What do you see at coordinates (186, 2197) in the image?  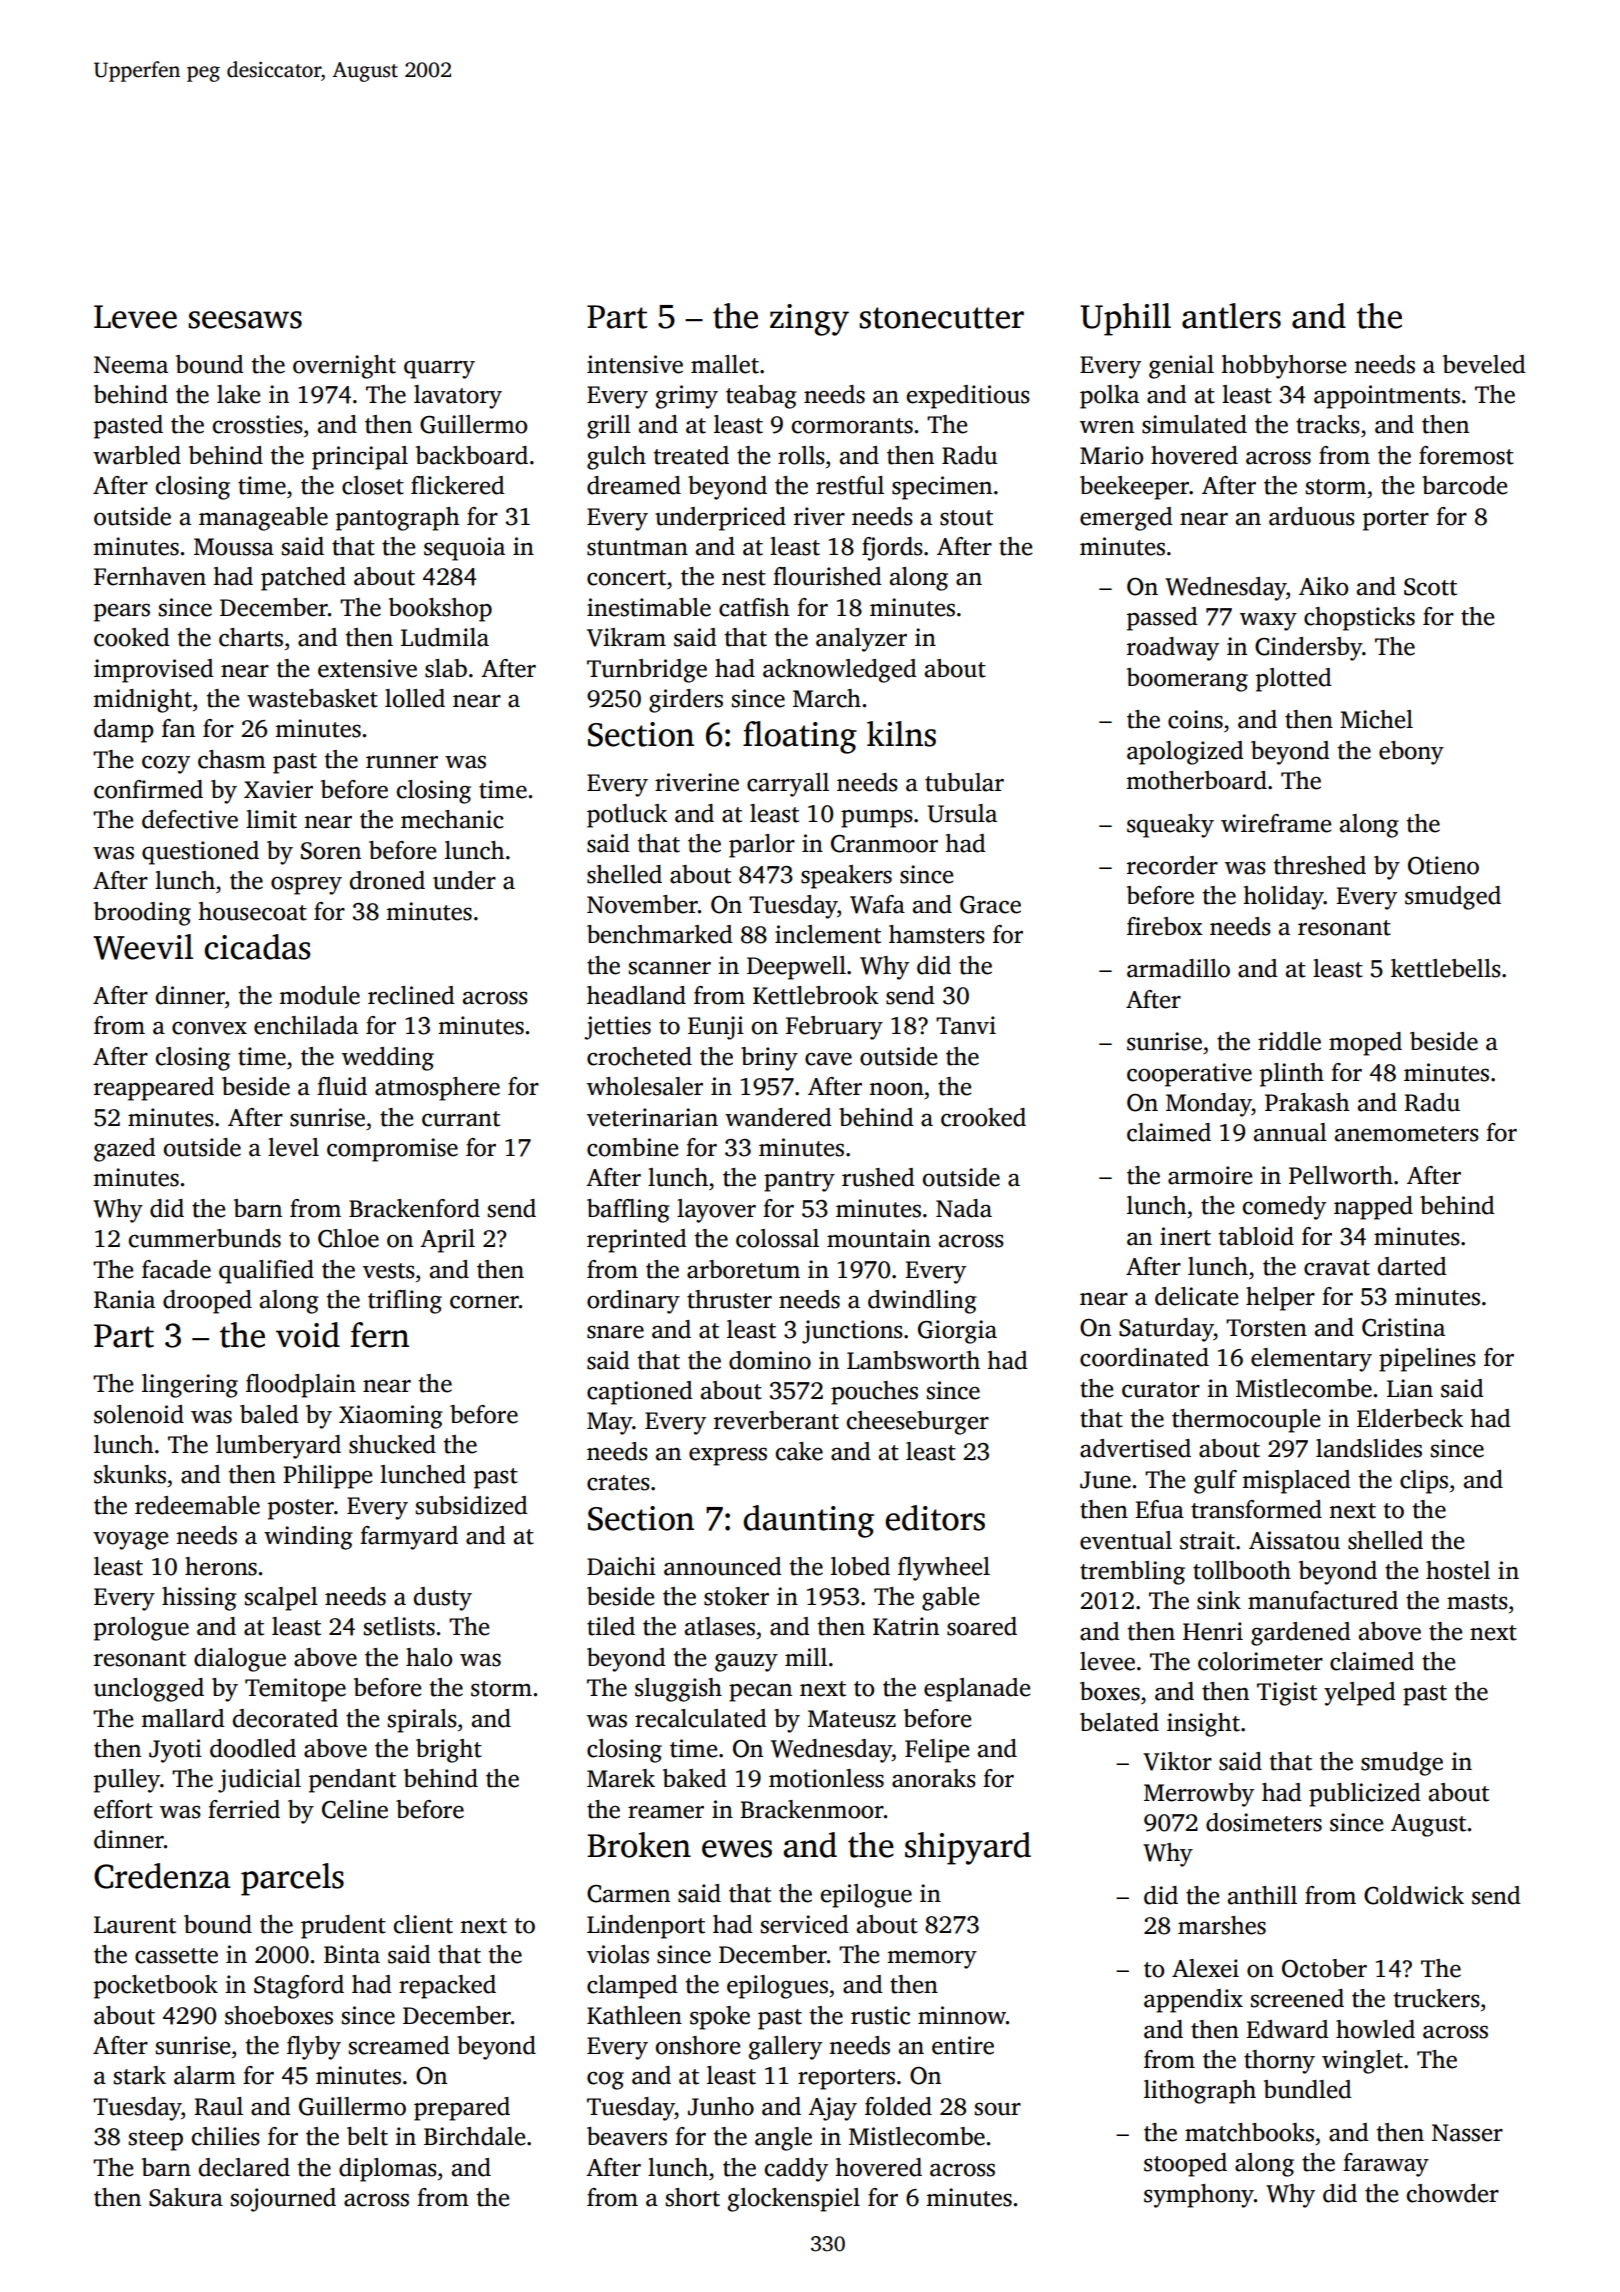 I see `Sakura` at bounding box center [186, 2197].
